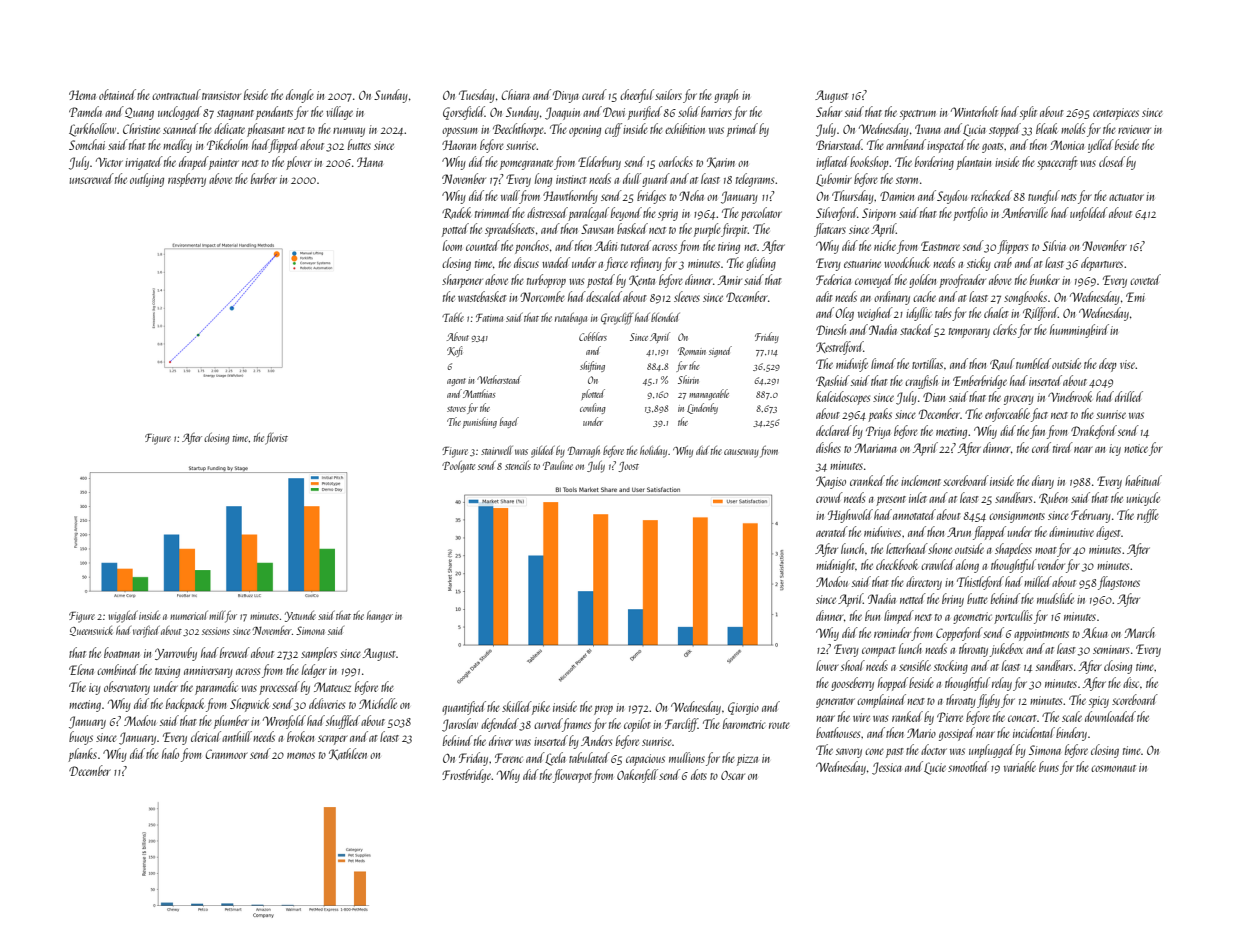  Describe the element at coordinates (733, 775) in the image. I see `Oscar` at that location.
